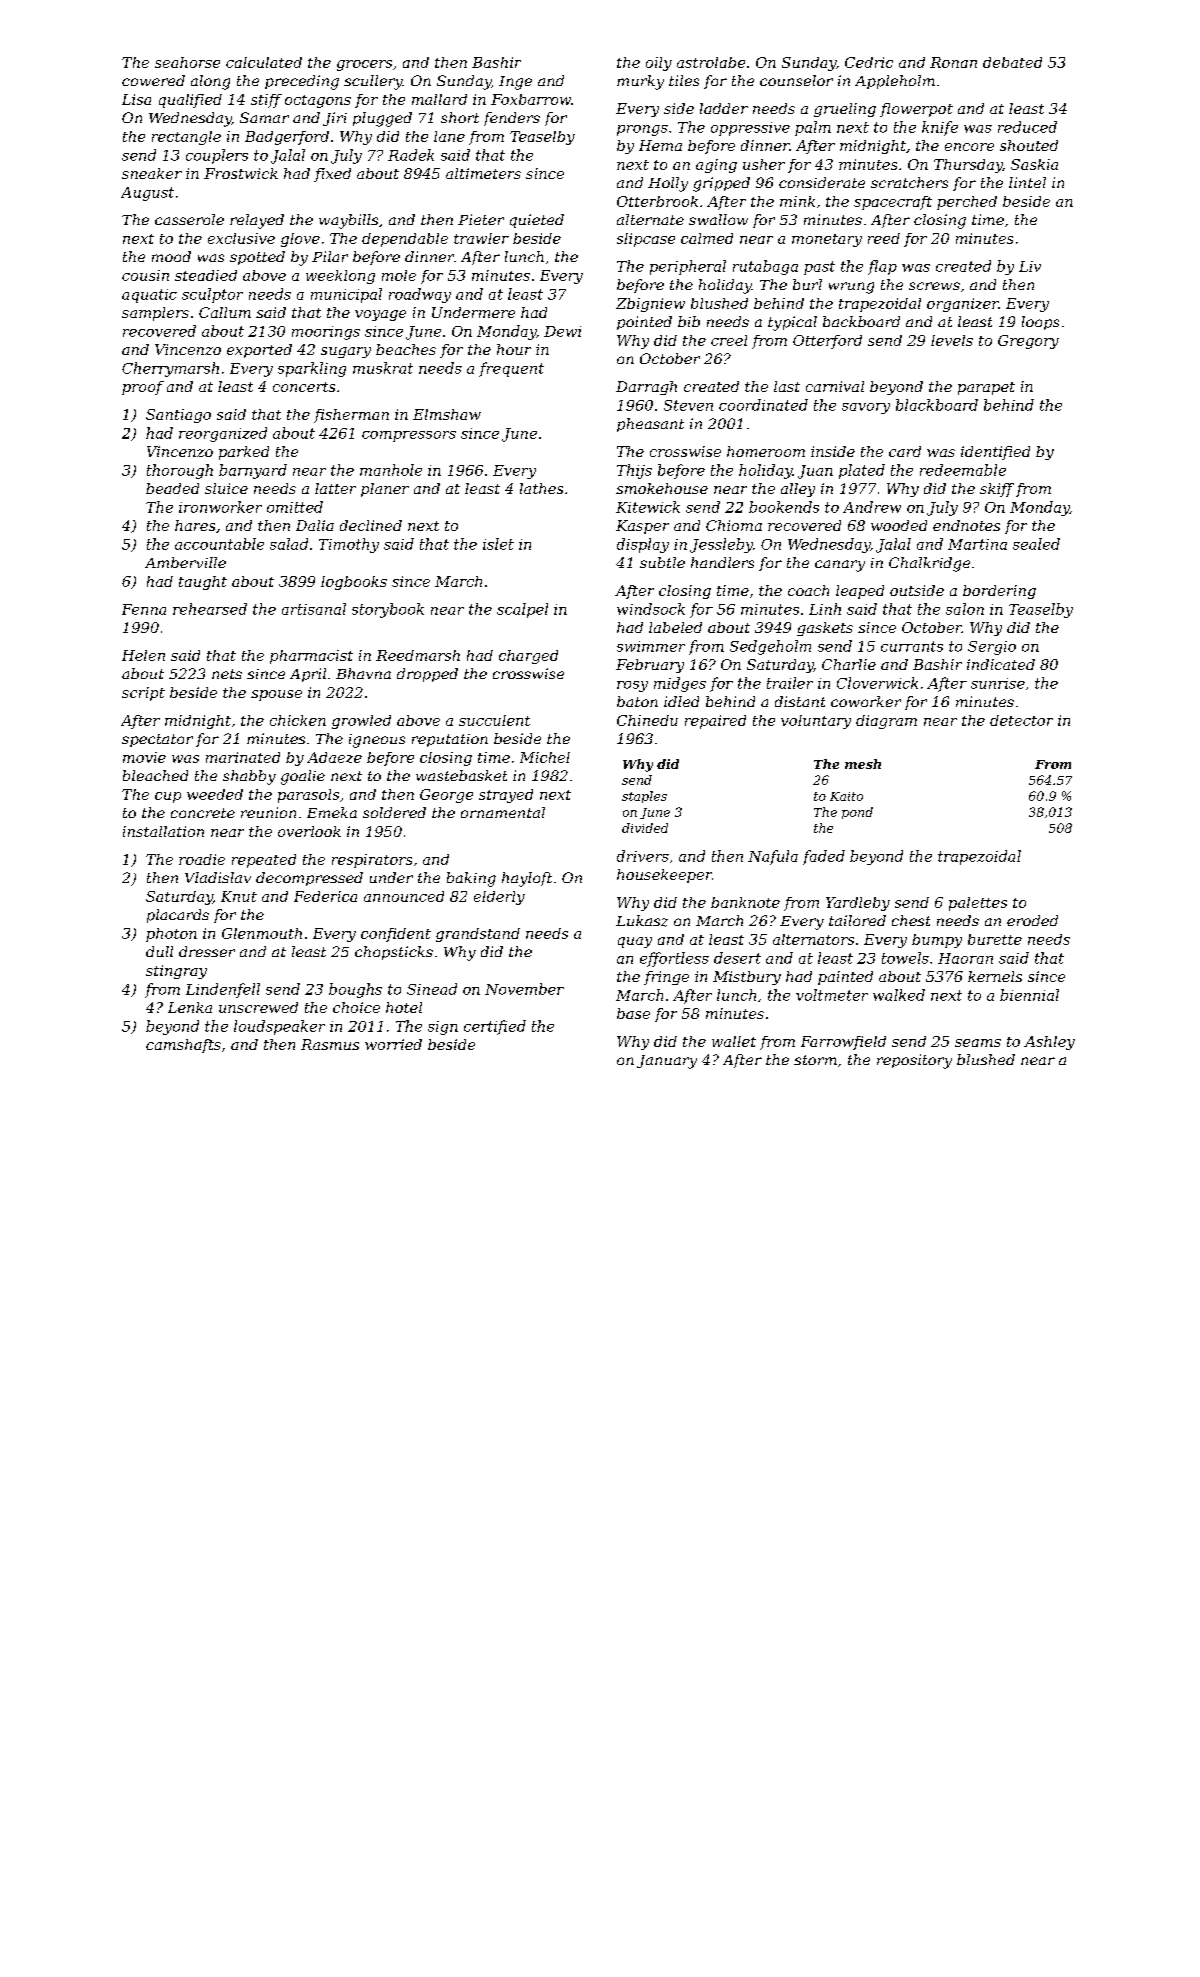 The image size is (1200, 1977). I want to click on Chioma, so click(734, 525).
